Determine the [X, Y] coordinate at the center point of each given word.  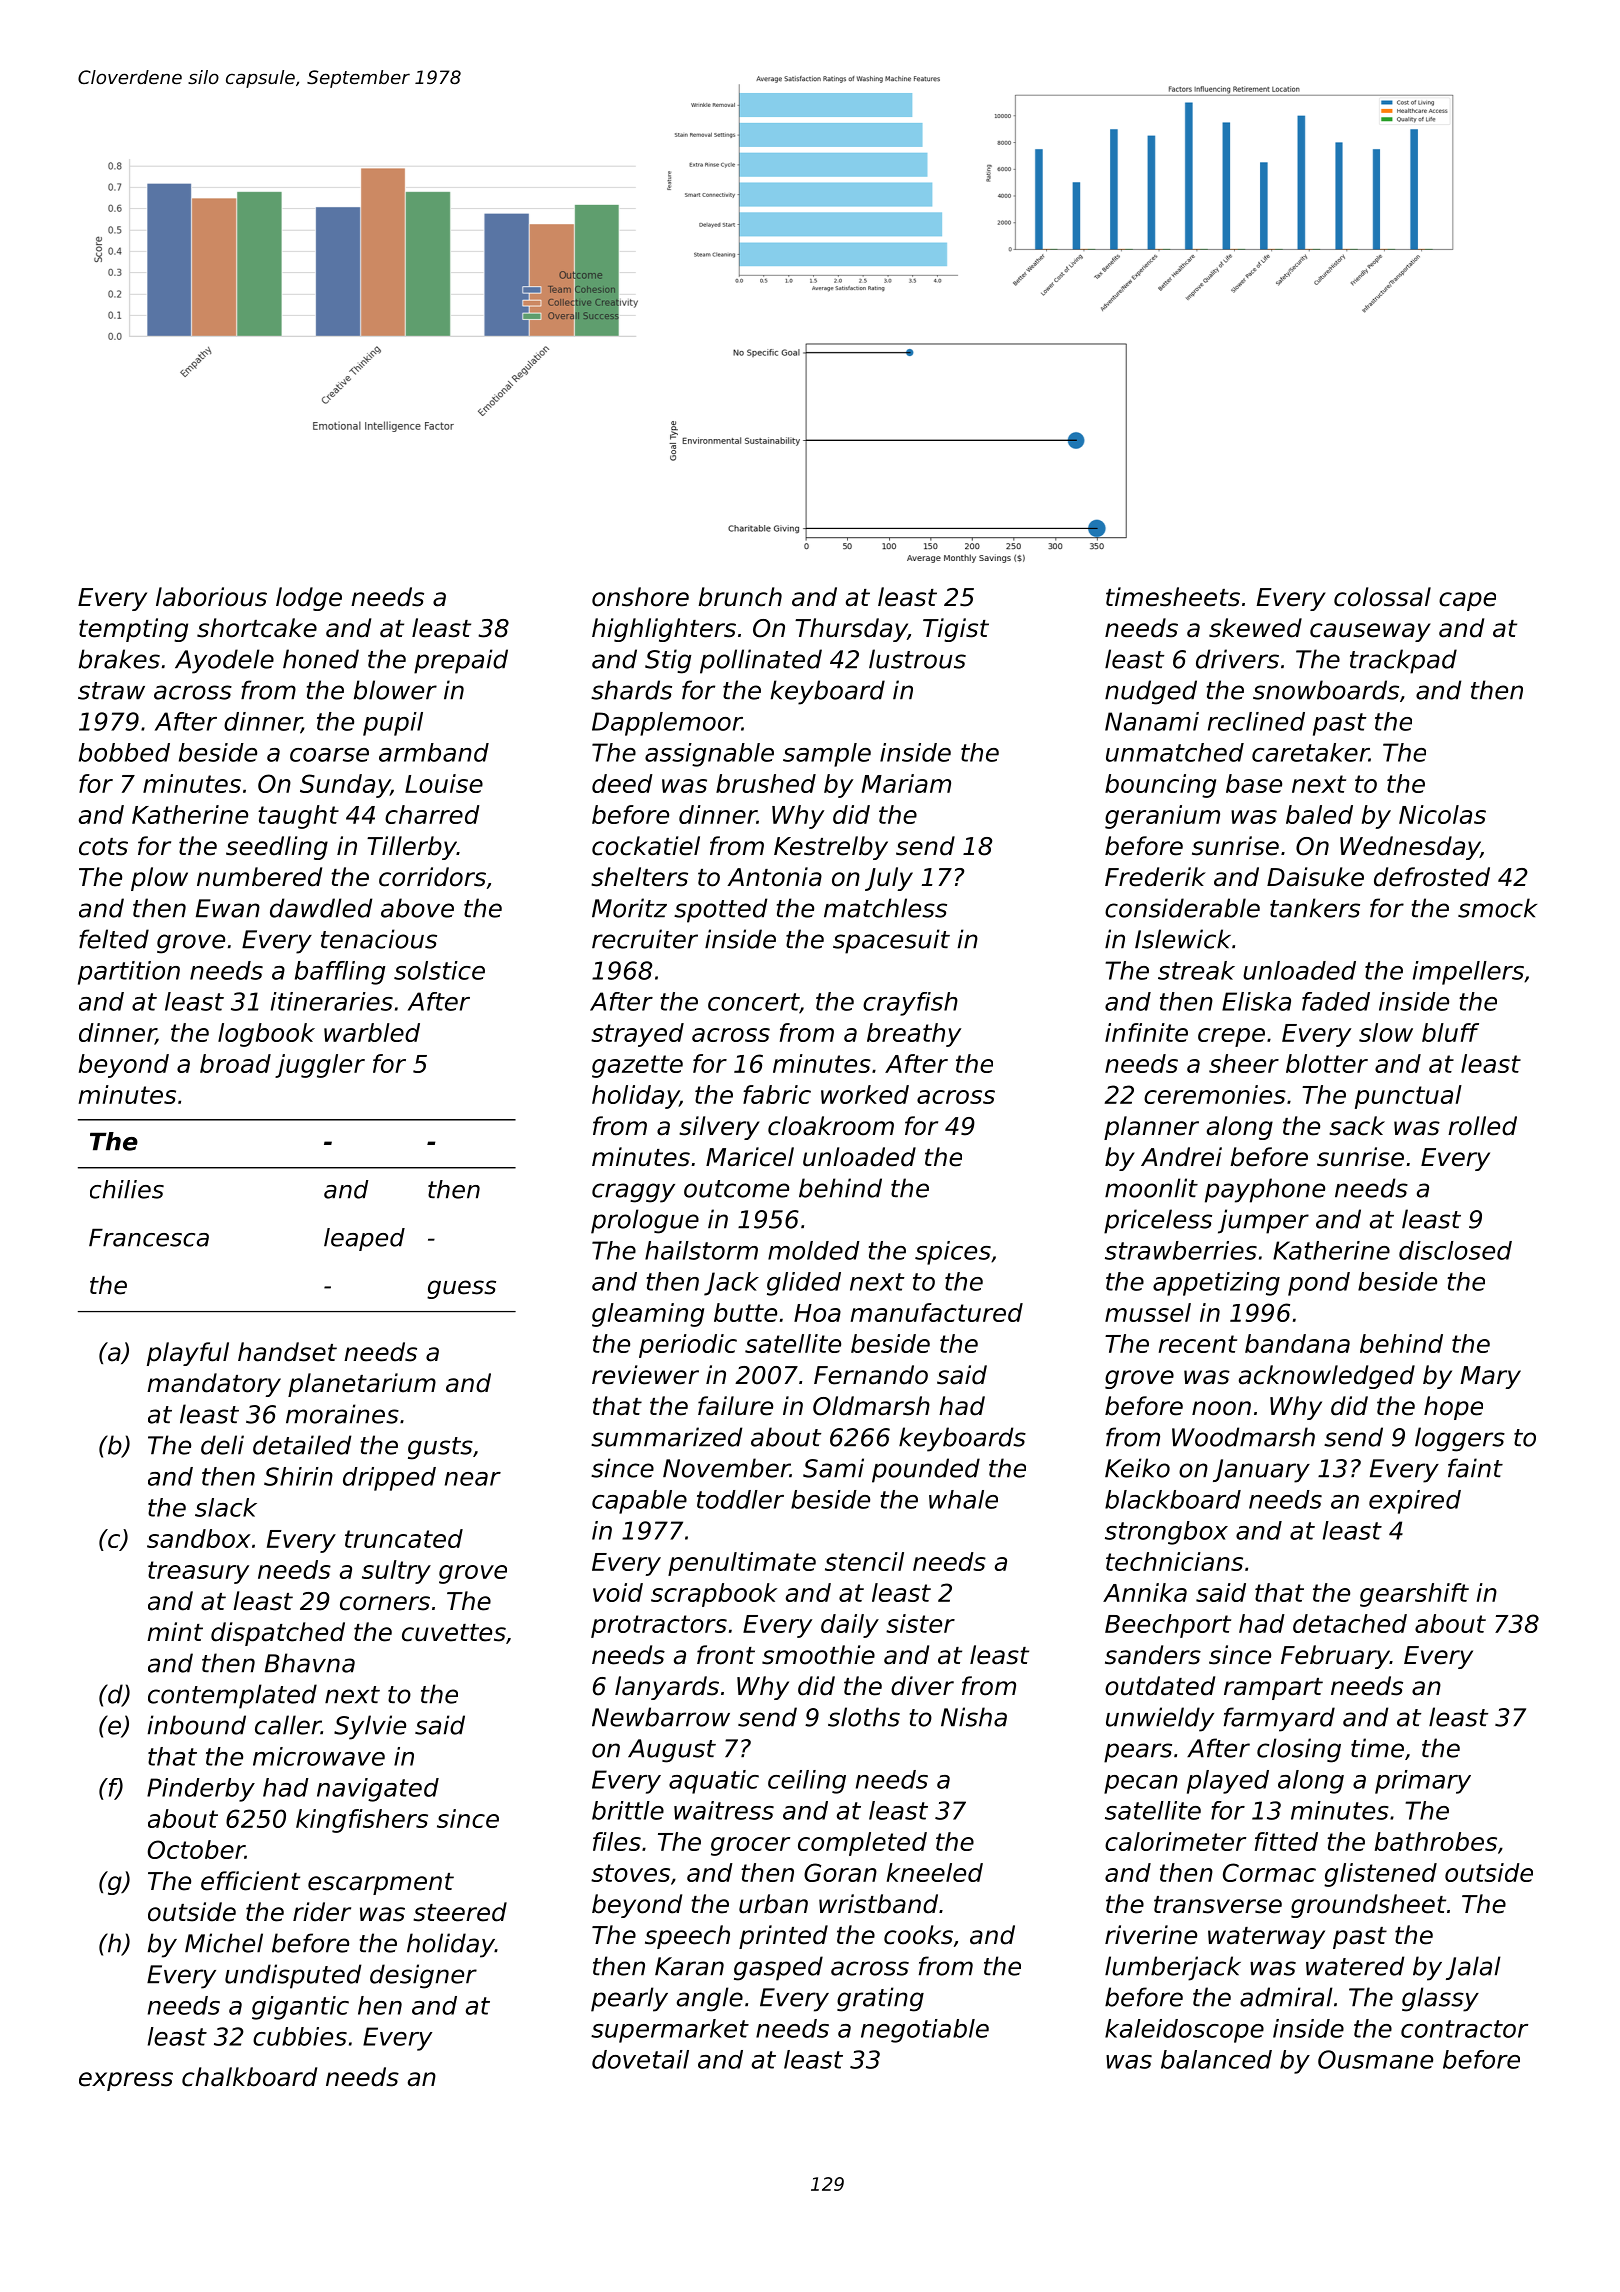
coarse [329, 755]
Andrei [1181, 1157]
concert [753, 1002]
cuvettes [454, 1633]
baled [1319, 814]
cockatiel [646, 846]
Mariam [906, 783]
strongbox [1166, 1533]
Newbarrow [661, 1717]
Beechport [1168, 1626]
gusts [440, 1448]
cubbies [300, 2036]
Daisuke [1315, 877]
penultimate [742, 1564]
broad [235, 1063]
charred [432, 814]
